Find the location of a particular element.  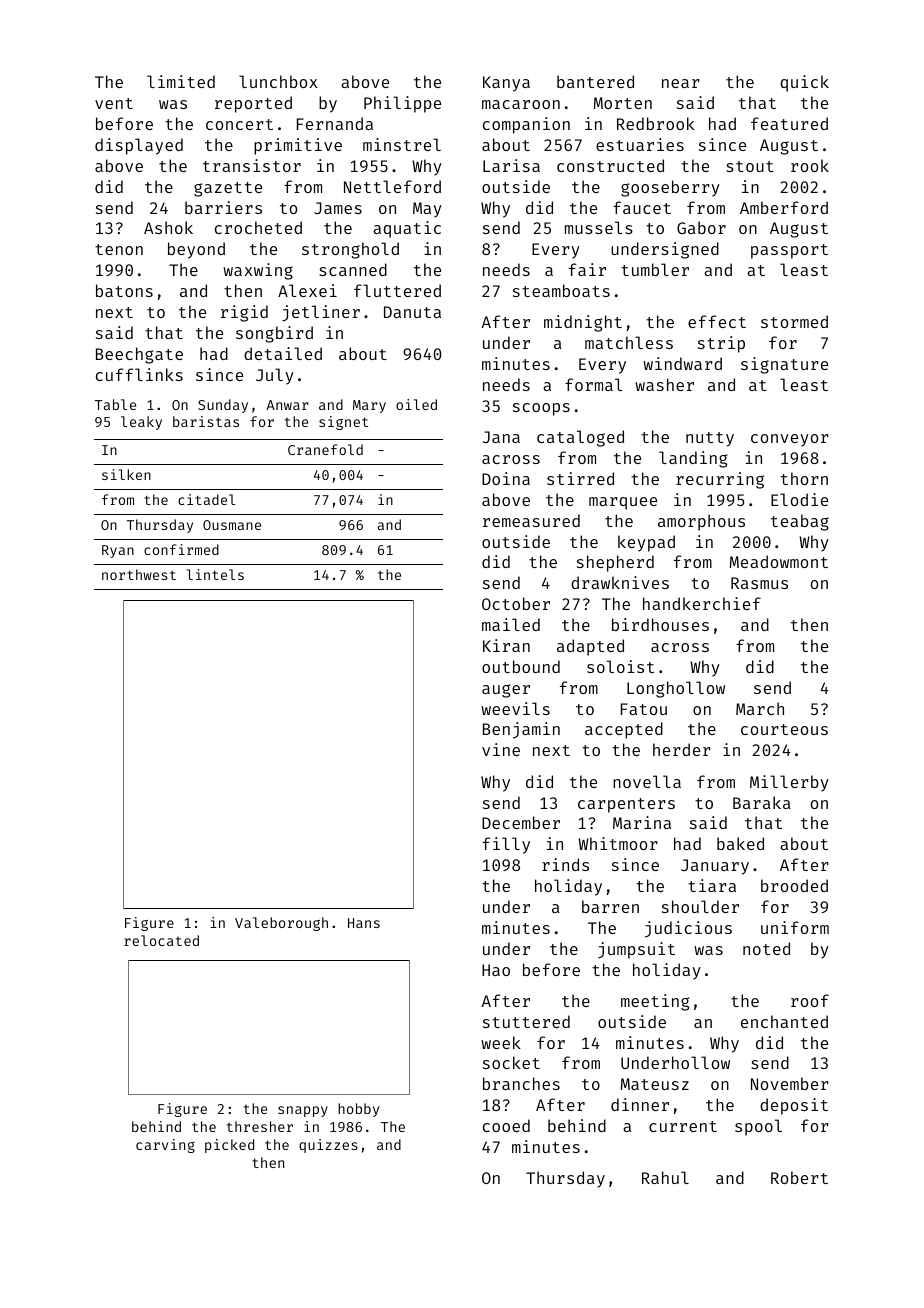

Table is located at coordinates (115, 404).
